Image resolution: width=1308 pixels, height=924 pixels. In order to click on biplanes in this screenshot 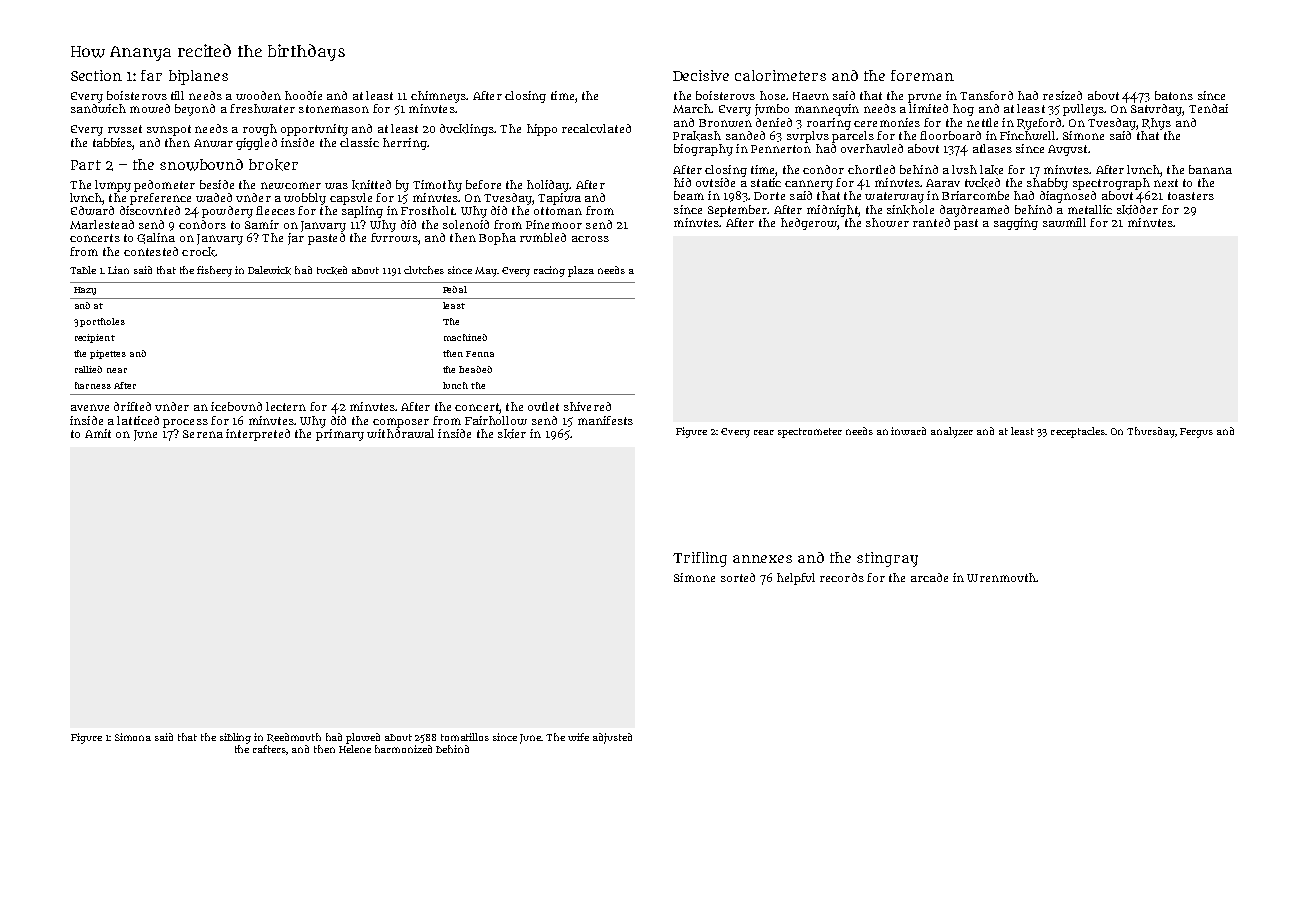, I will do `click(198, 77)`.
